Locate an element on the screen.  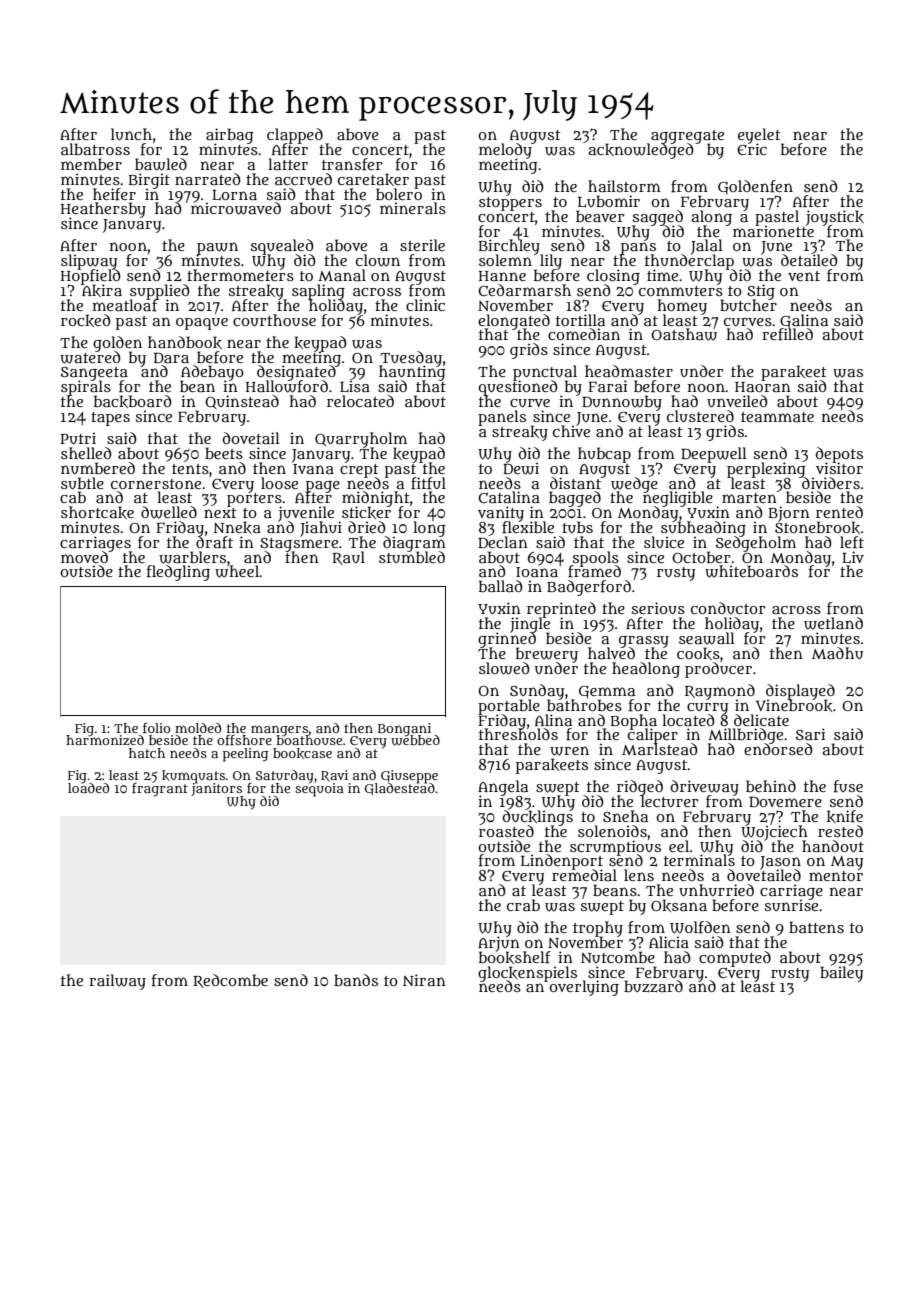
Dunnowby is located at coordinates (622, 403).
